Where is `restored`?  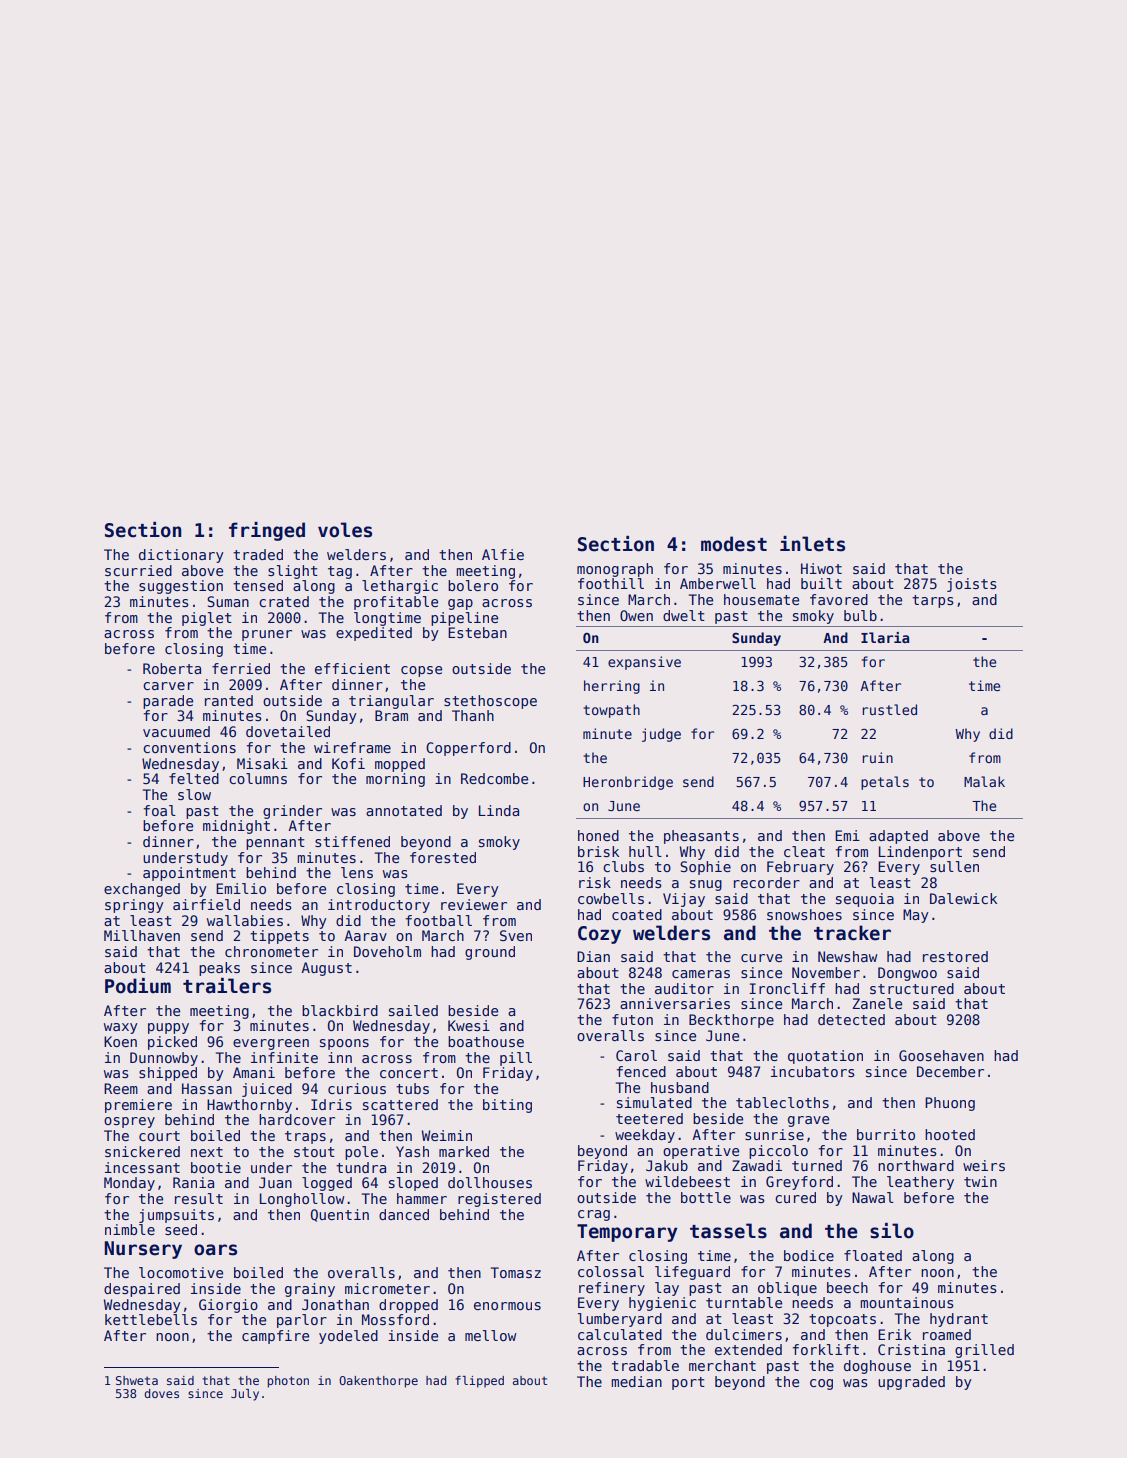
restored is located at coordinates (955, 956).
